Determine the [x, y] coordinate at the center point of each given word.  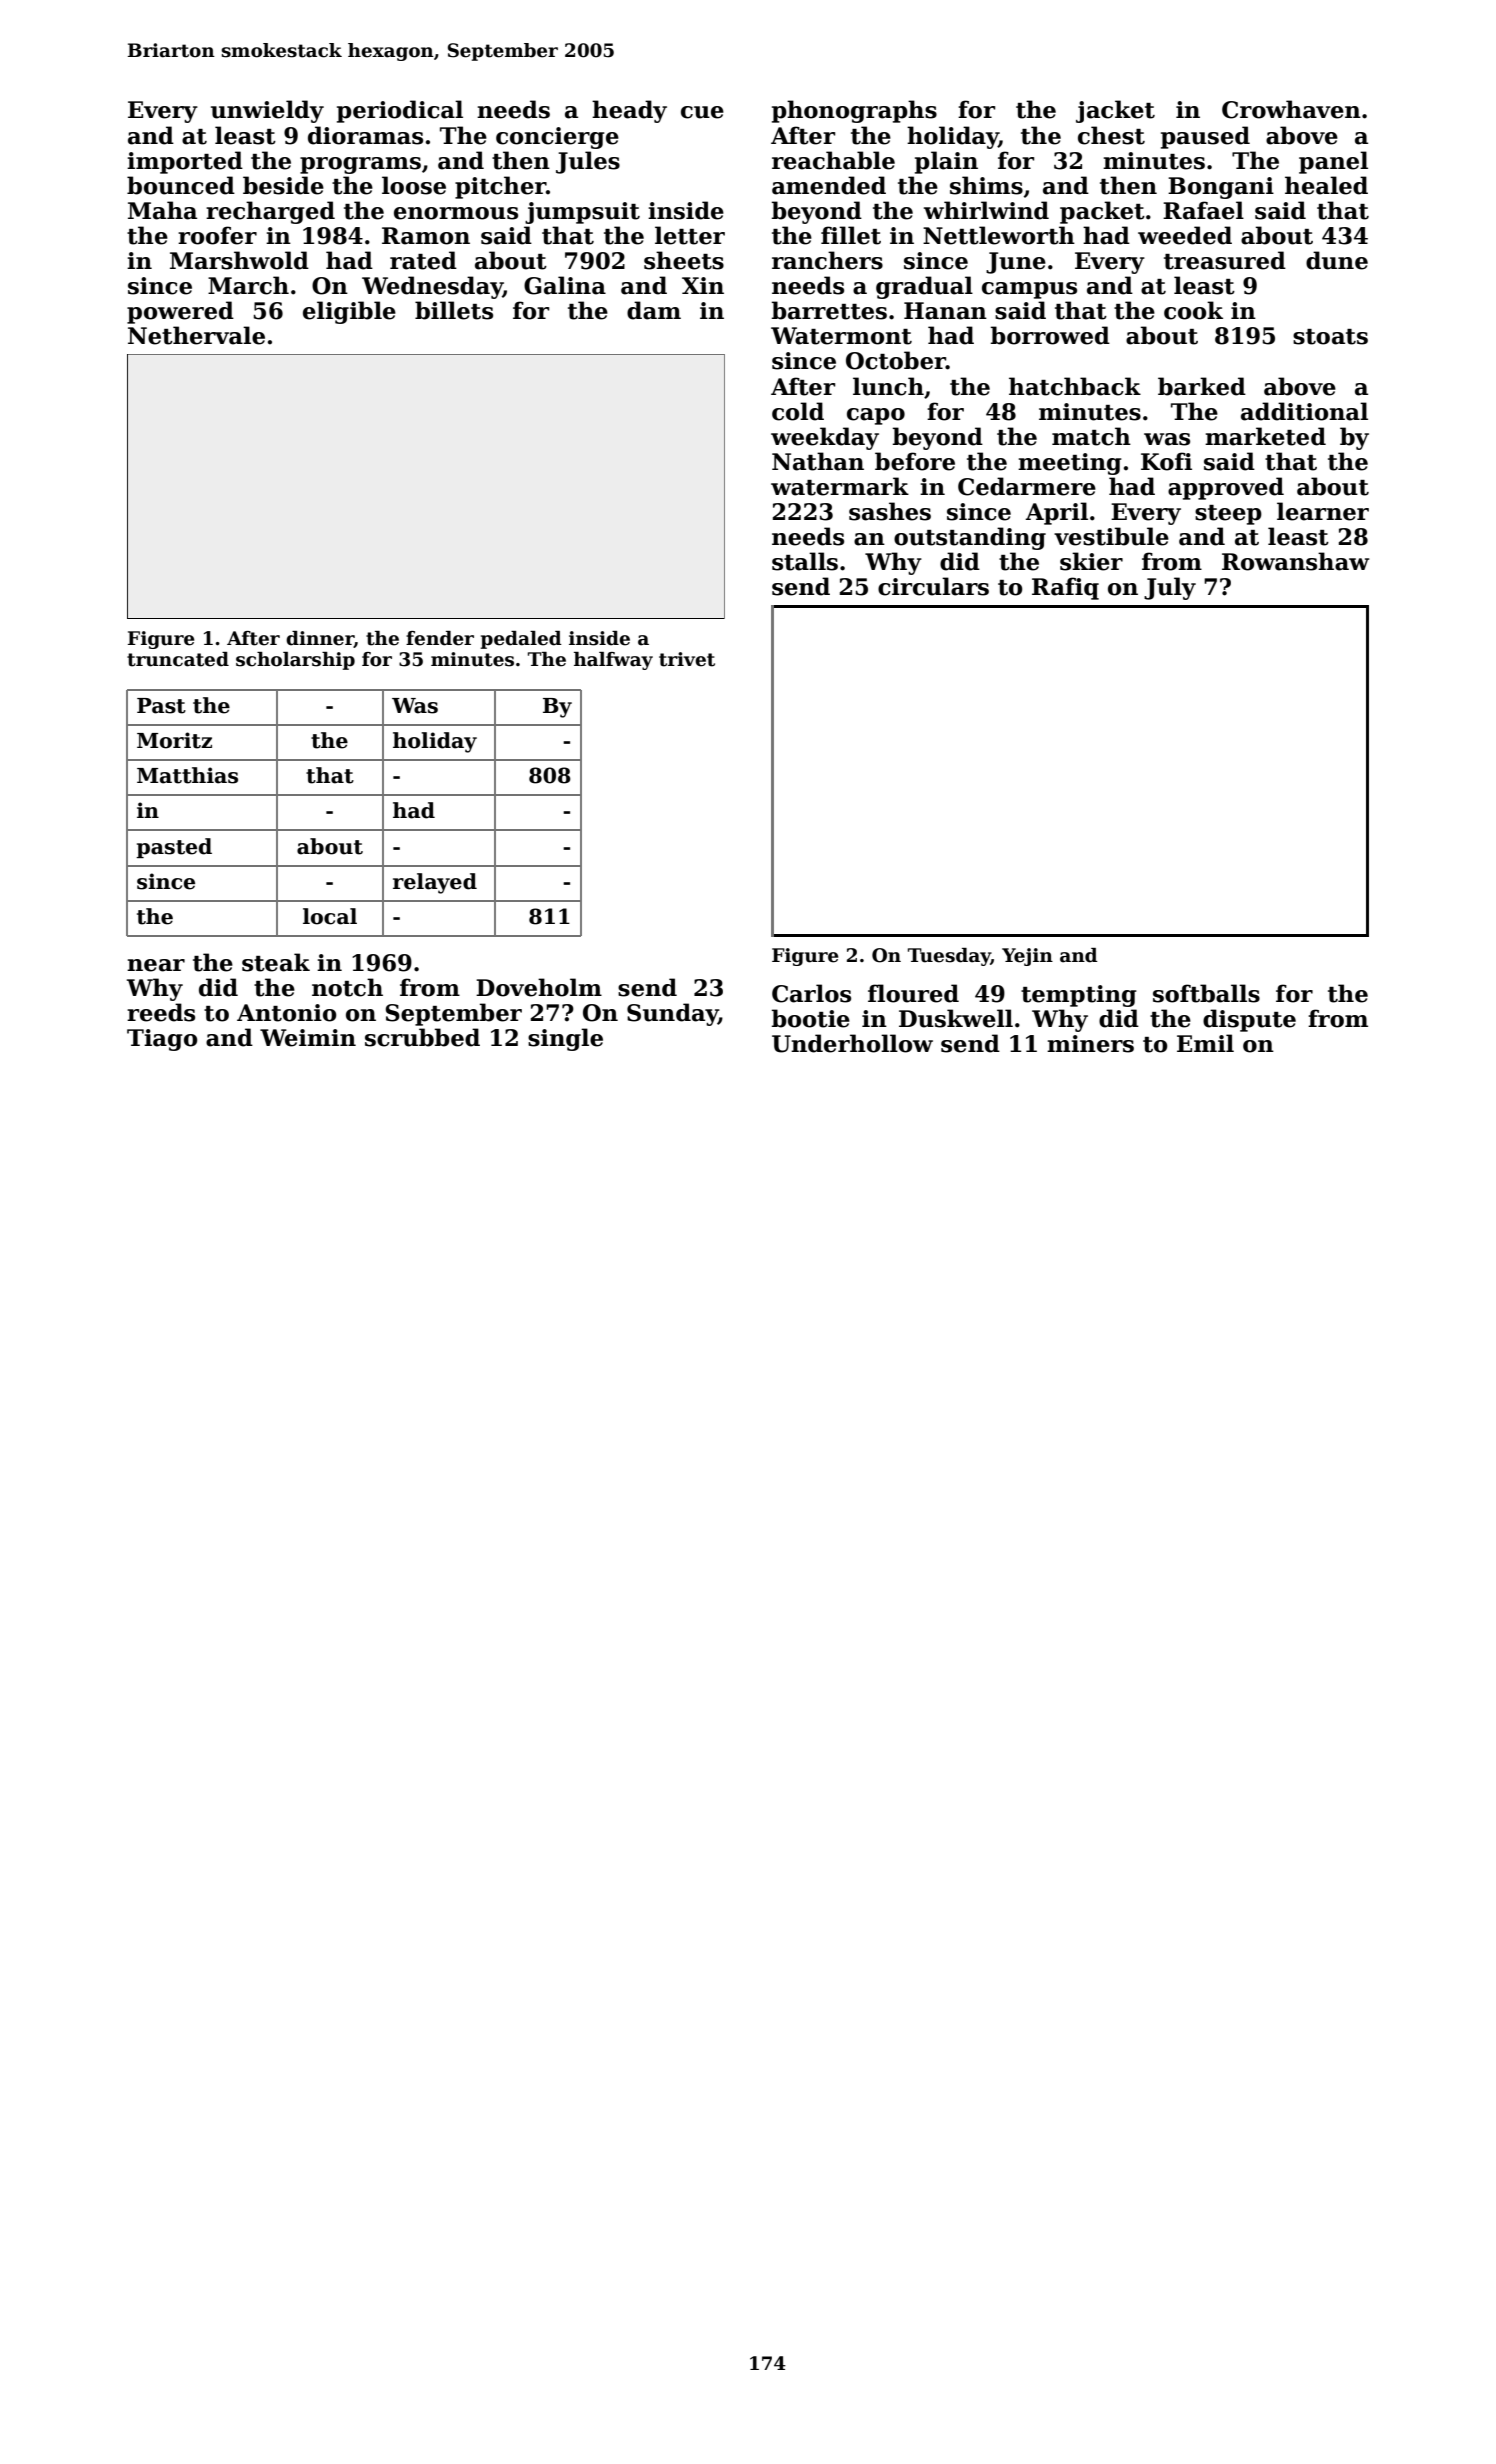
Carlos [811, 993]
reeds [161, 1012]
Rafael [1203, 210]
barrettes [829, 310]
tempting [1079, 996]
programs [360, 165]
